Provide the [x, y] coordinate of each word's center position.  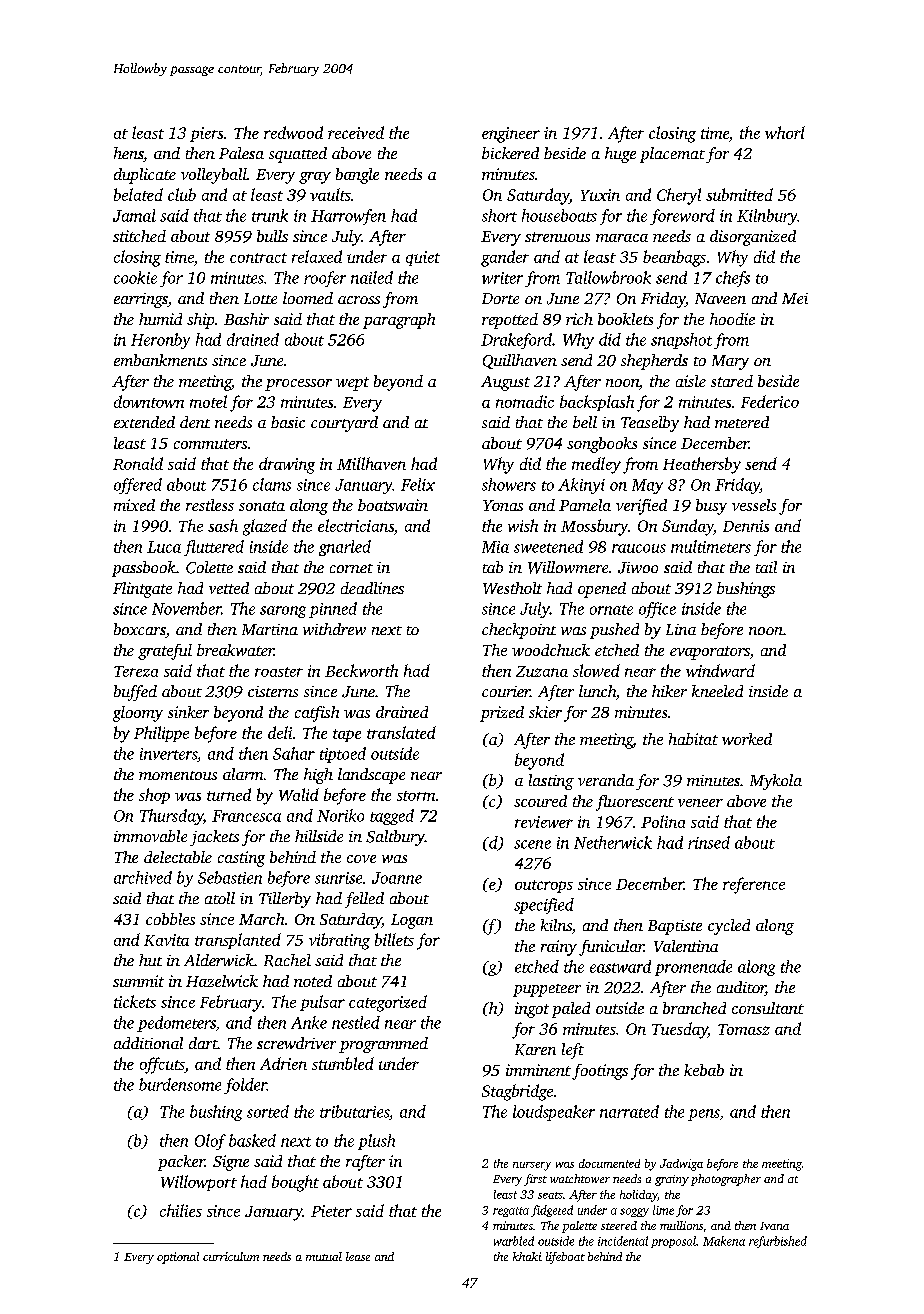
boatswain [393, 505]
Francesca [246, 816]
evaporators [710, 653]
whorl [785, 132]
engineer [511, 135]
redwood [293, 132]
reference [754, 885]
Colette [209, 567]
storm [416, 796]
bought [295, 1183]
